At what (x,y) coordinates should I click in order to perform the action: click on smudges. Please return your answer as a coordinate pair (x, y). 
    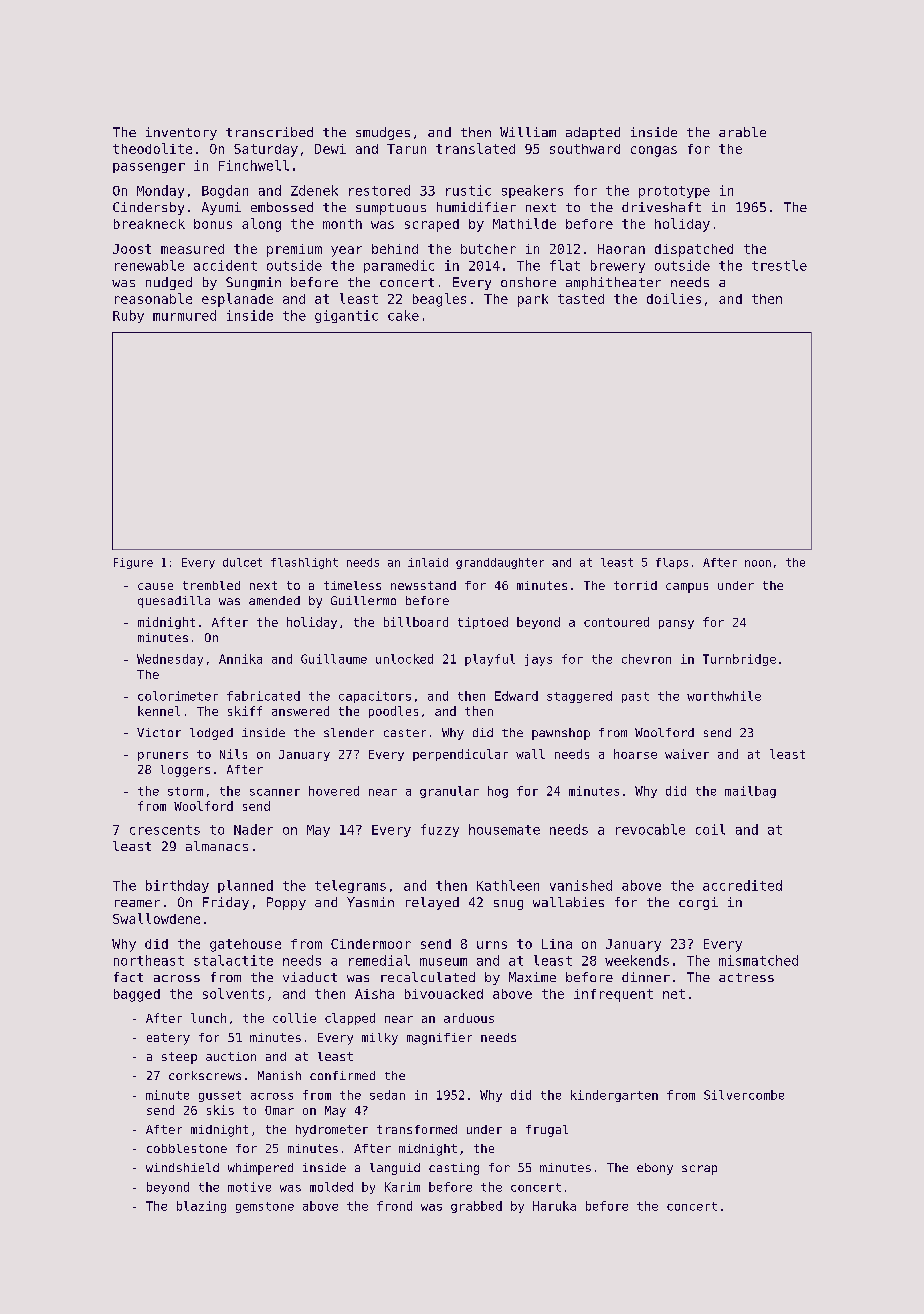
    Looking at the image, I should click on (383, 133).
